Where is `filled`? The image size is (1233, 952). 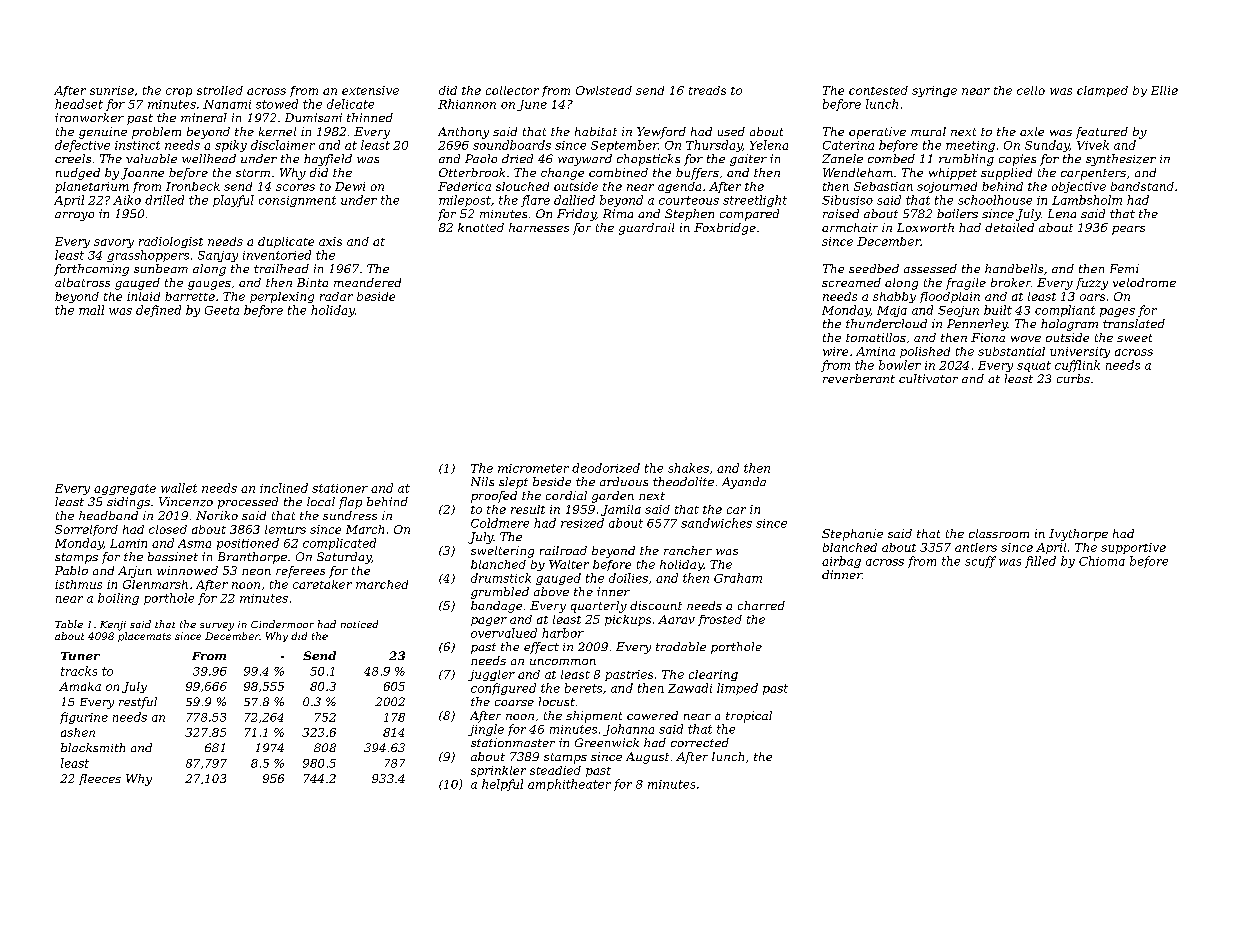
filled is located at coordinates (1040, 562).
